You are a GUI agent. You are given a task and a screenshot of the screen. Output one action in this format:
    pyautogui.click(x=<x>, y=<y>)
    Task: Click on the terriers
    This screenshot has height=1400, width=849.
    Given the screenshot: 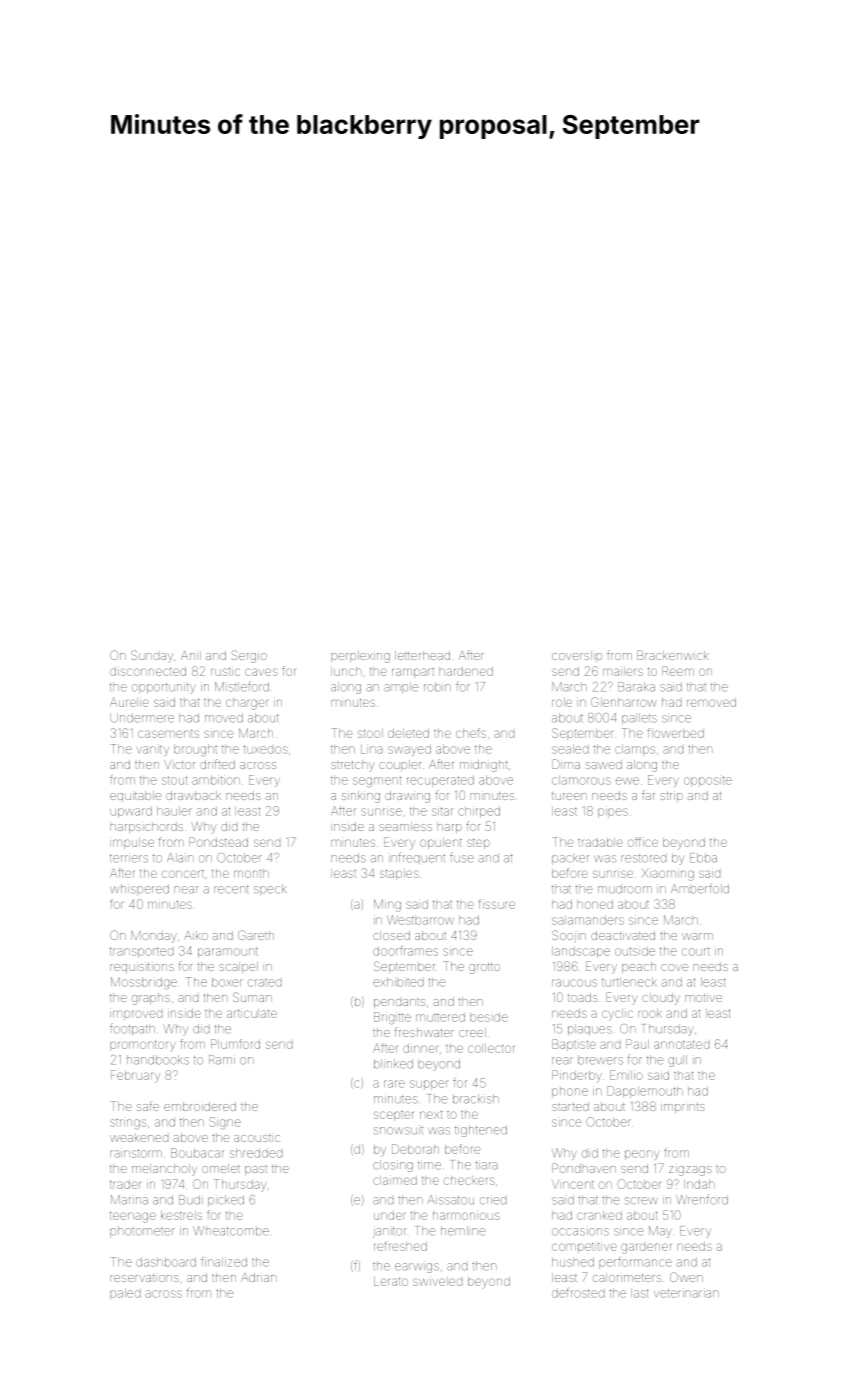 What is the action you would take?
    pyautogui.click(x=129, y=858)
